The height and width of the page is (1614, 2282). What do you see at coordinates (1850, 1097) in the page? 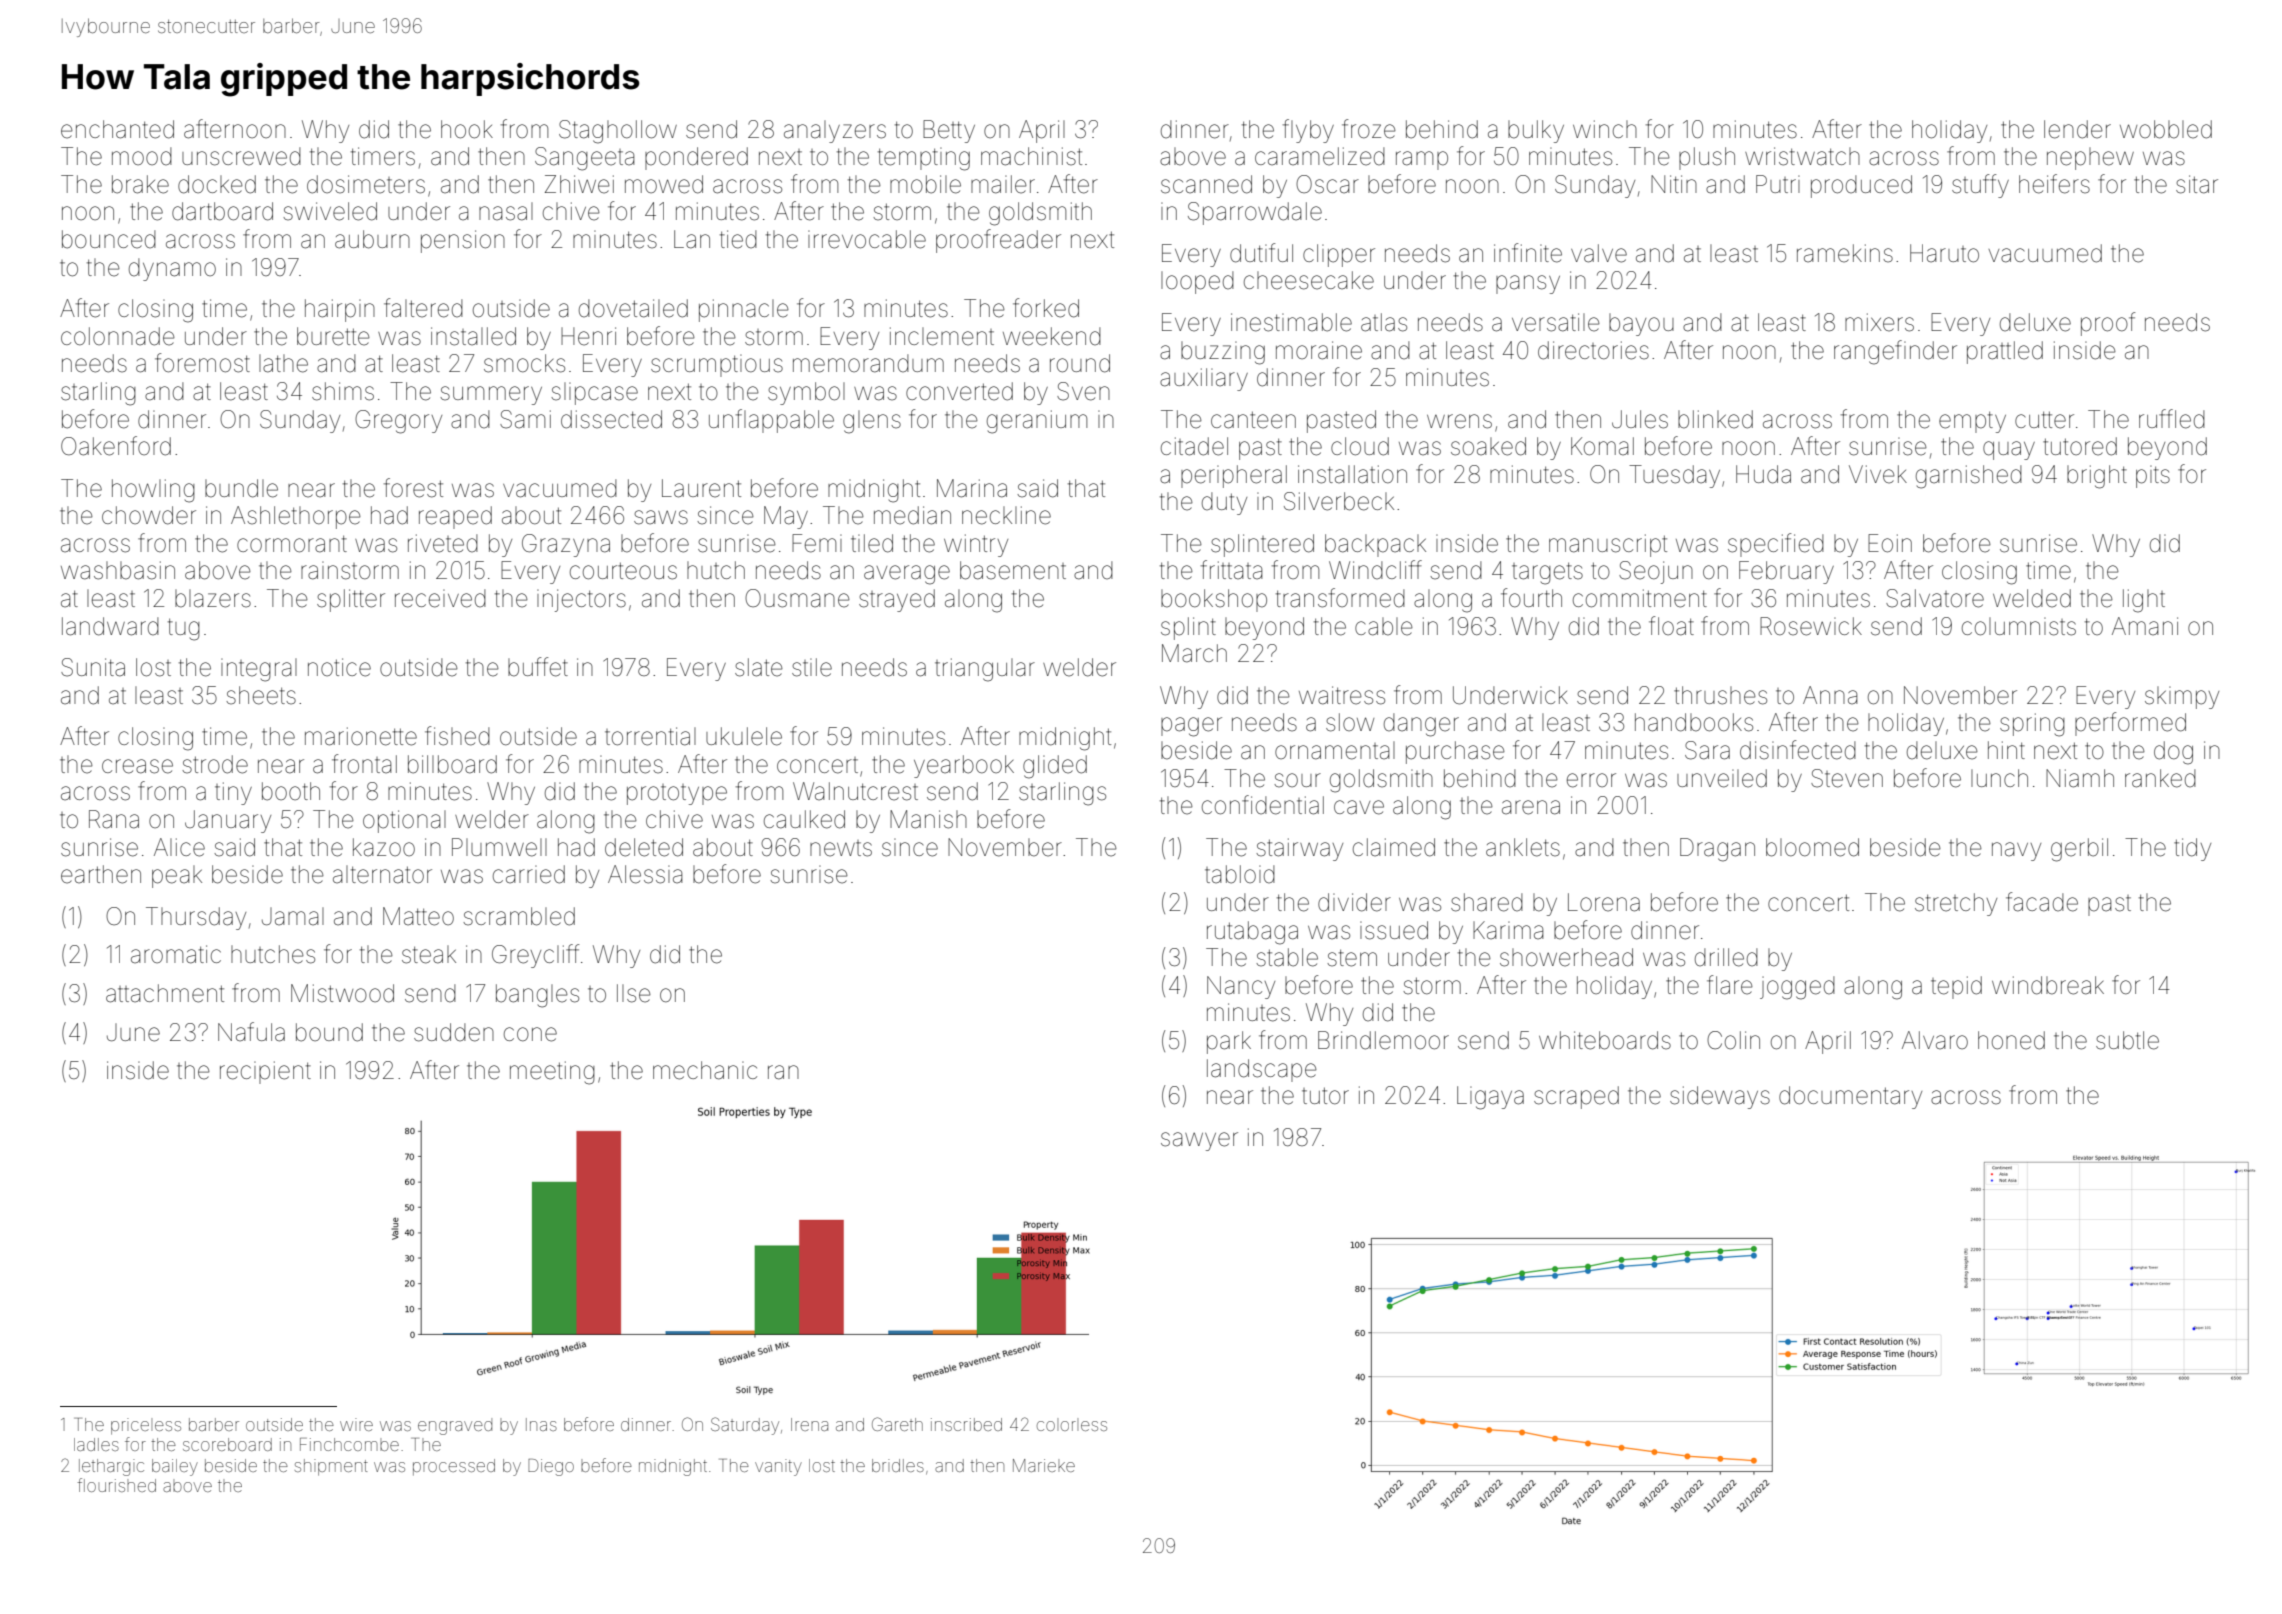
I see `documentary` at bounding box center [1850, 1097].
